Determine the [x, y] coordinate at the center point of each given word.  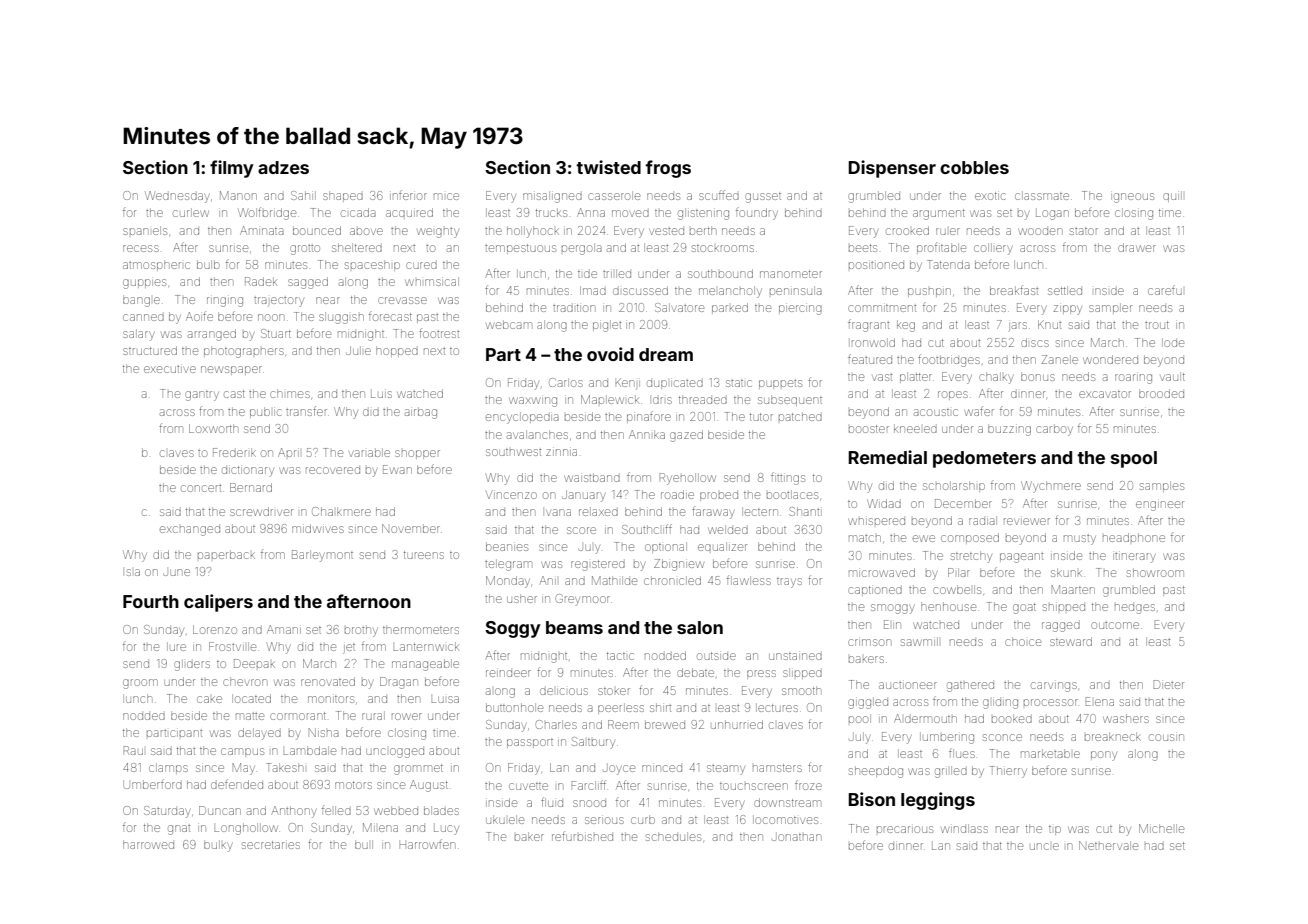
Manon [238, 195]
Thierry [1008, 772]
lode [1173, 342]
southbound [720, 273]
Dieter [1168, 684]
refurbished [582, 836]
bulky [218, 846]
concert [201, 488]
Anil [548, 580]
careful [1165, 290]
